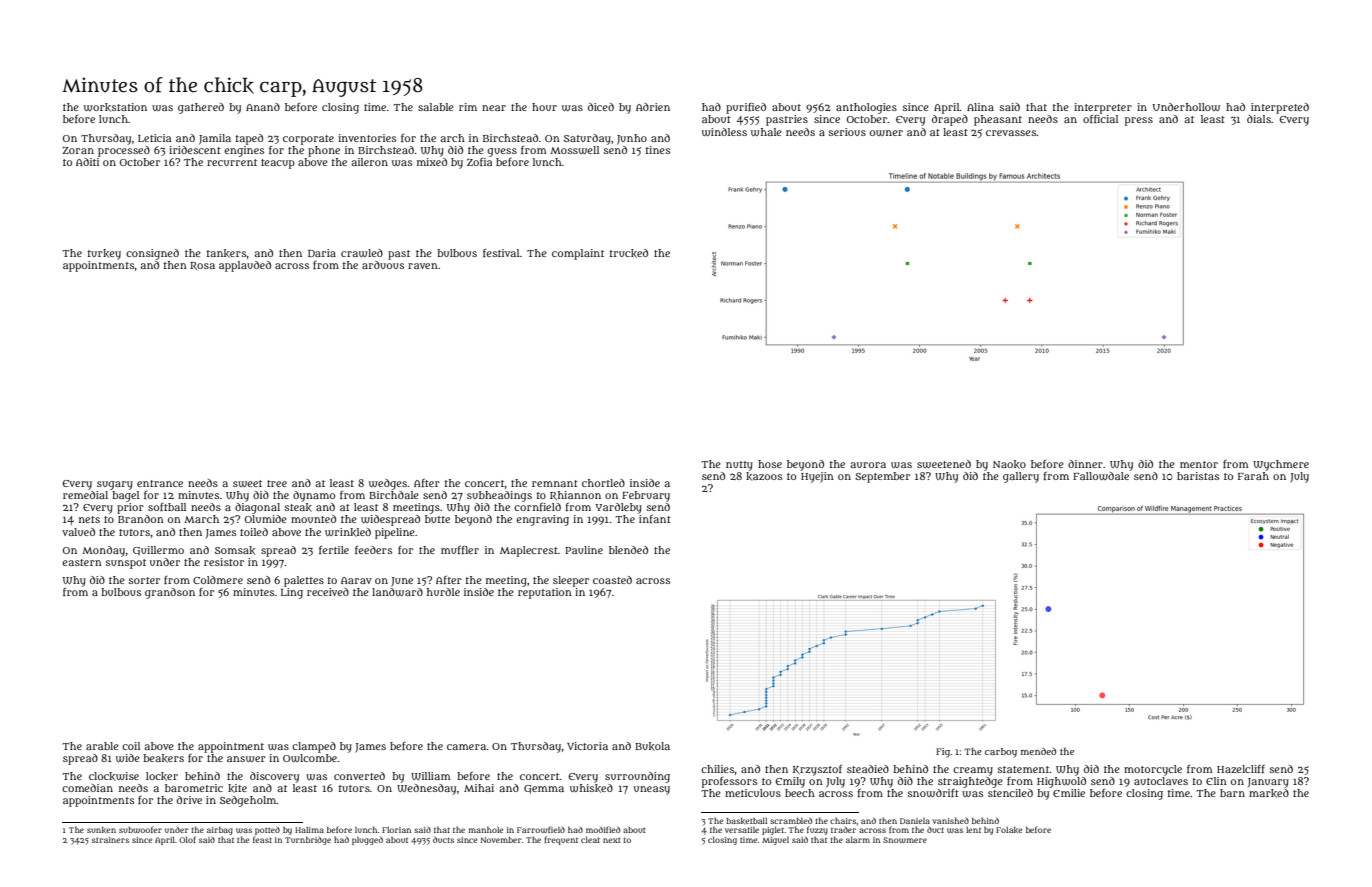  I want to click on mentor, so click(1199, 464).
